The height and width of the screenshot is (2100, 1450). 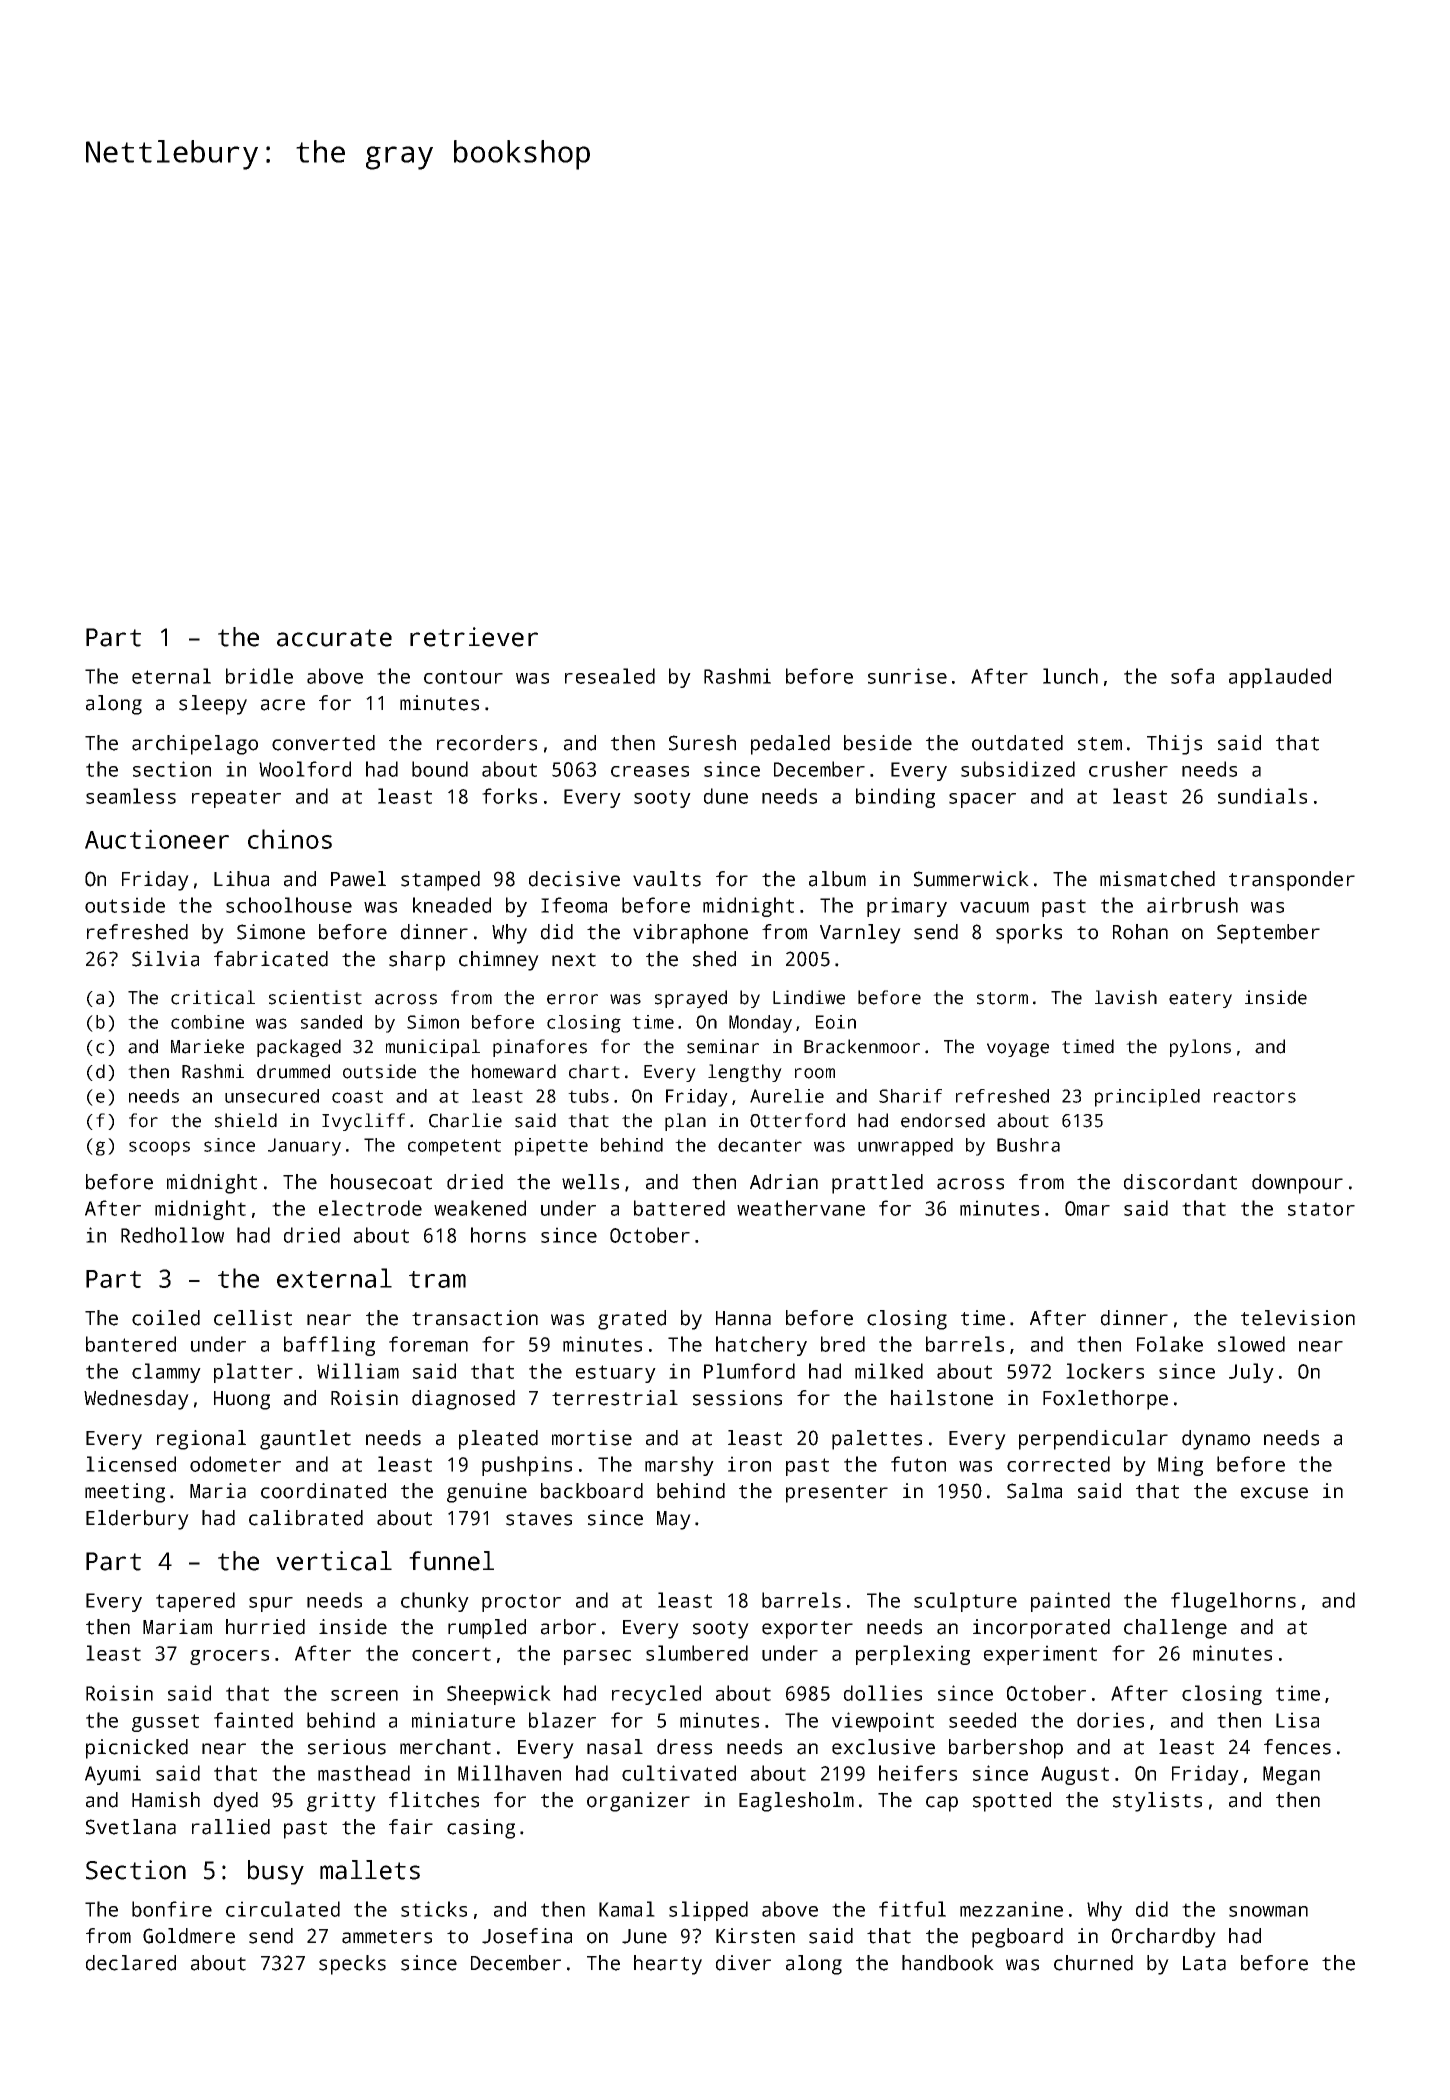 I want to click on declared, so click(x=131, y=1963).
